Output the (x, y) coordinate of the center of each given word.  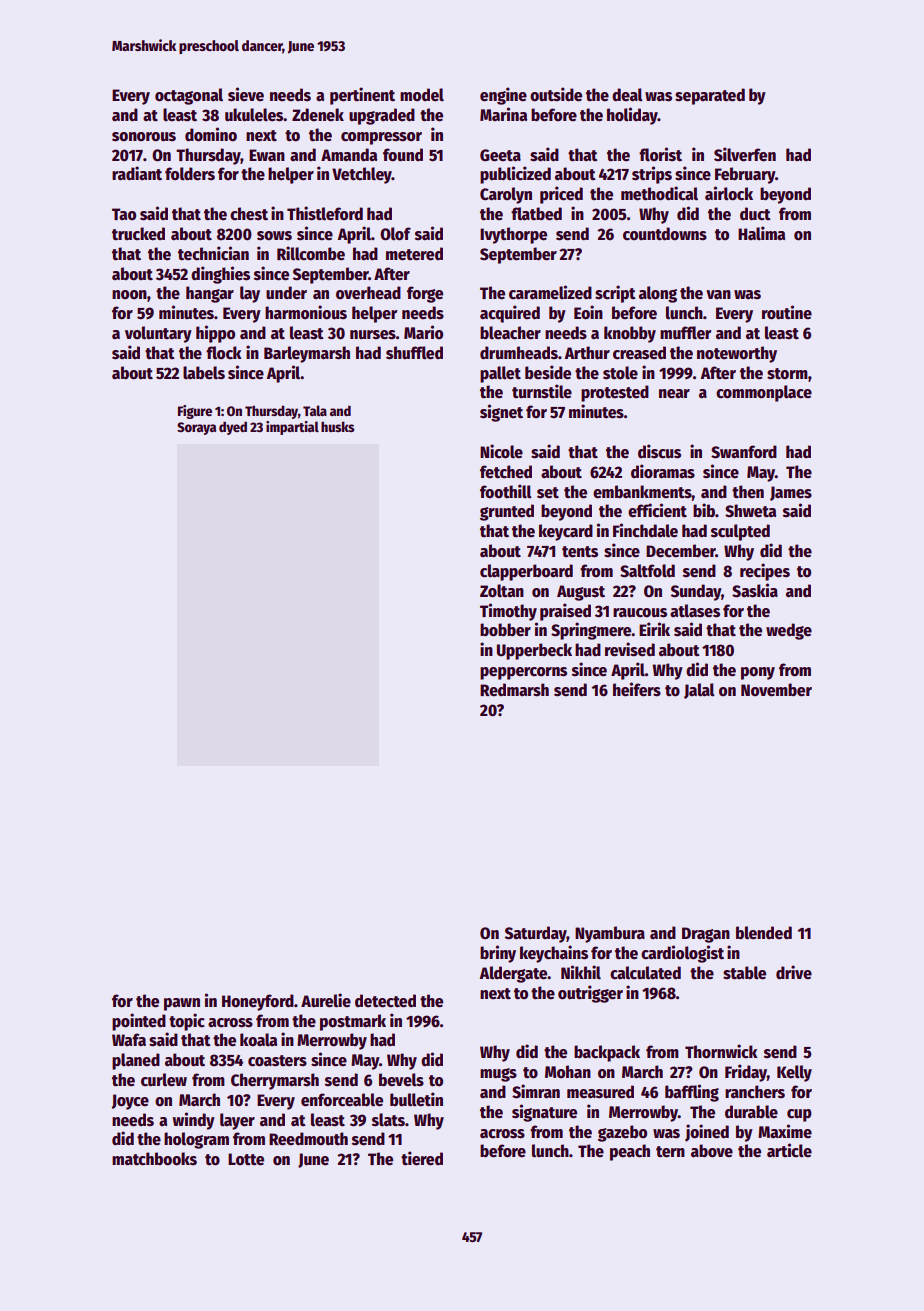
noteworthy (737, 354)
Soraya (196, 428)
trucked (138, 234)
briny (498, 954)
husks (338, 426)
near (674, 394)
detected (385, 1001)
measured (600, 1092)
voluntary (158, 334)
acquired (510, 314)
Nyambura (610, 934)
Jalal (699, 691)
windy (193, 1121)
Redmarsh (514, 690)
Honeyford (258, 1002)
